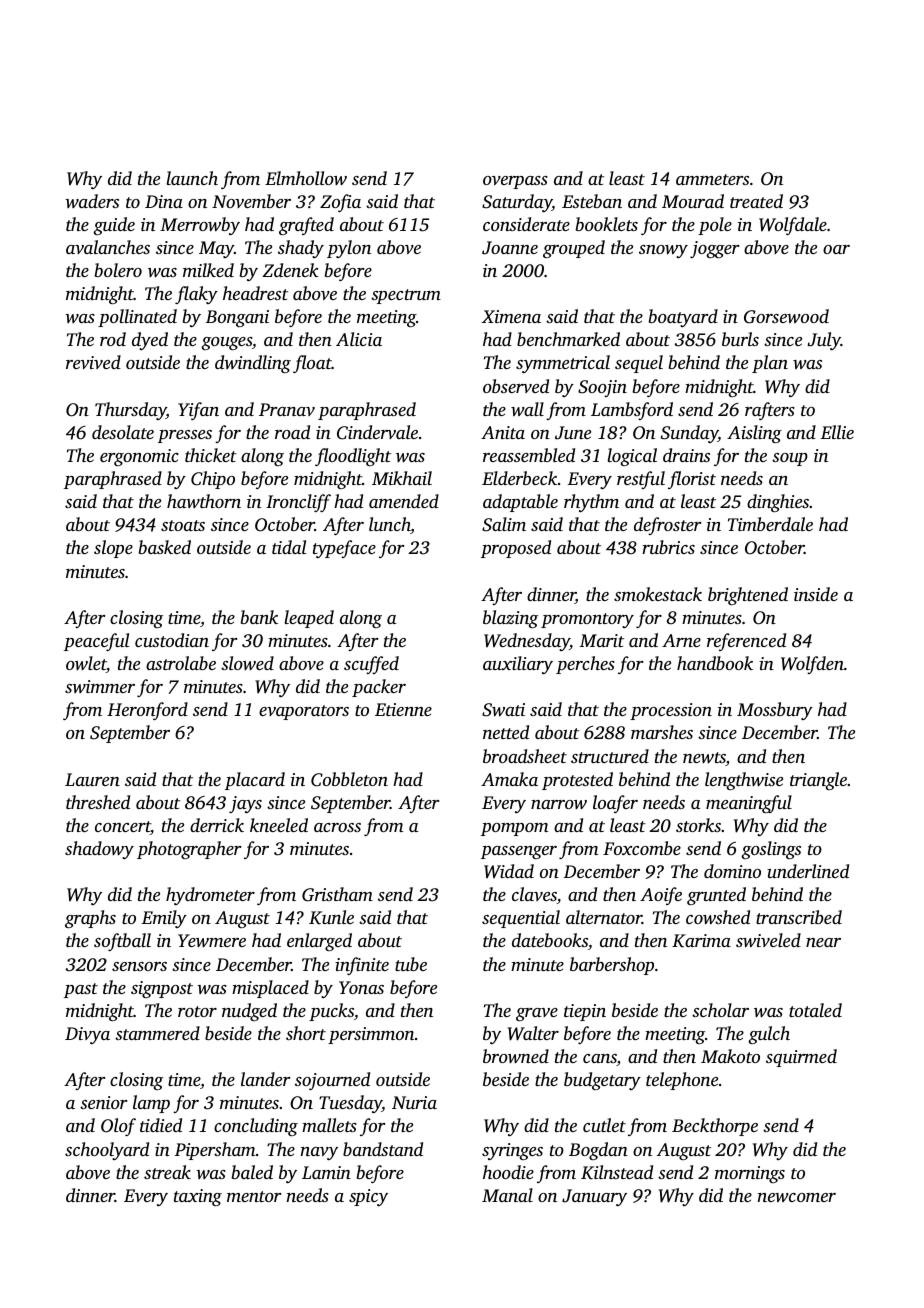  Describe the element at coordinates (534, 894) in the screenshot. I see `claves` at that location.
